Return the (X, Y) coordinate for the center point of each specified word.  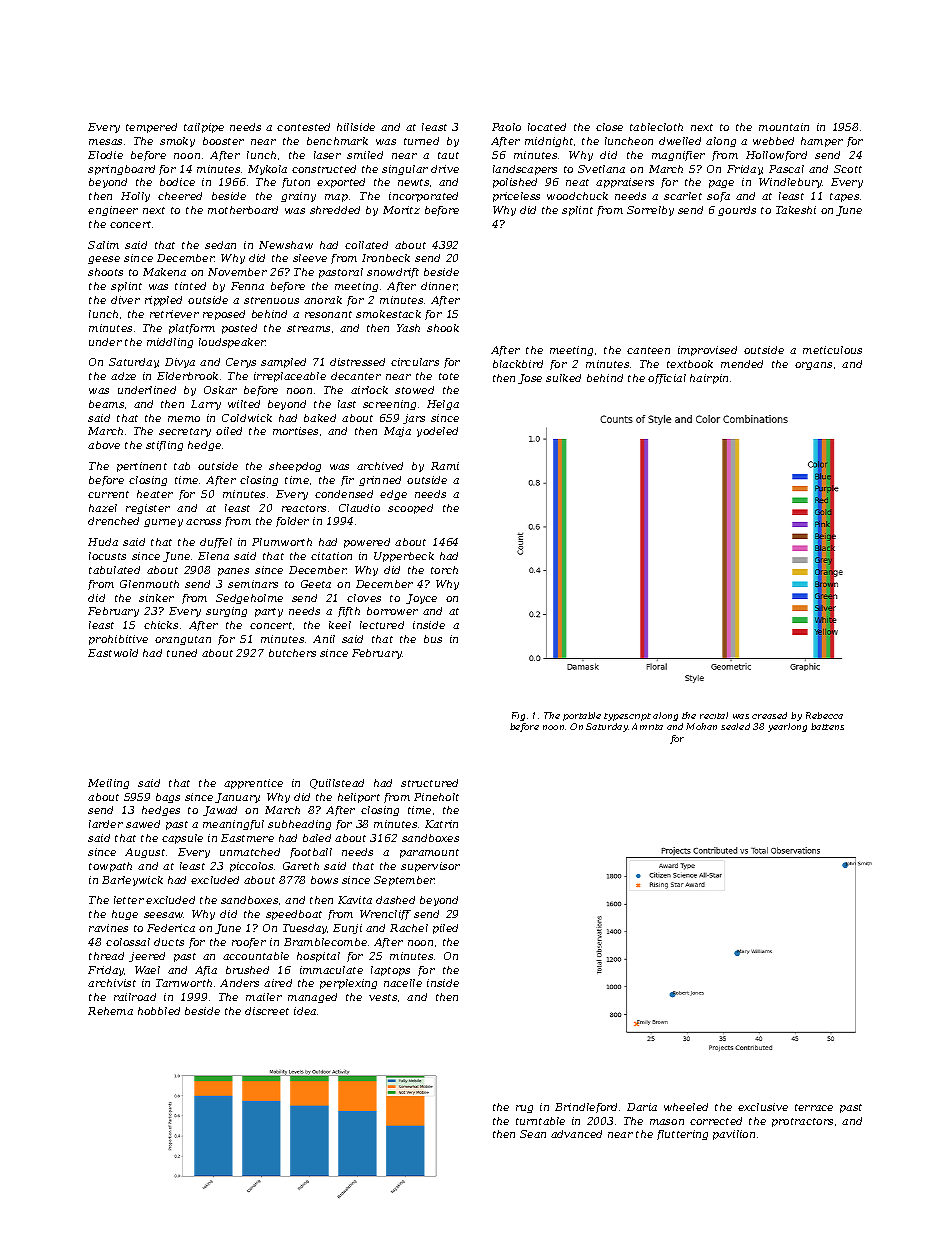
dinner (439, 286)
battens (827, 726)
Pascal (786, 169)
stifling (164, 446)
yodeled (437, 432)
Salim (103, 245)
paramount (429, 853)
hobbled (159, 1011)
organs (813, 366)
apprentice (253, 784)
